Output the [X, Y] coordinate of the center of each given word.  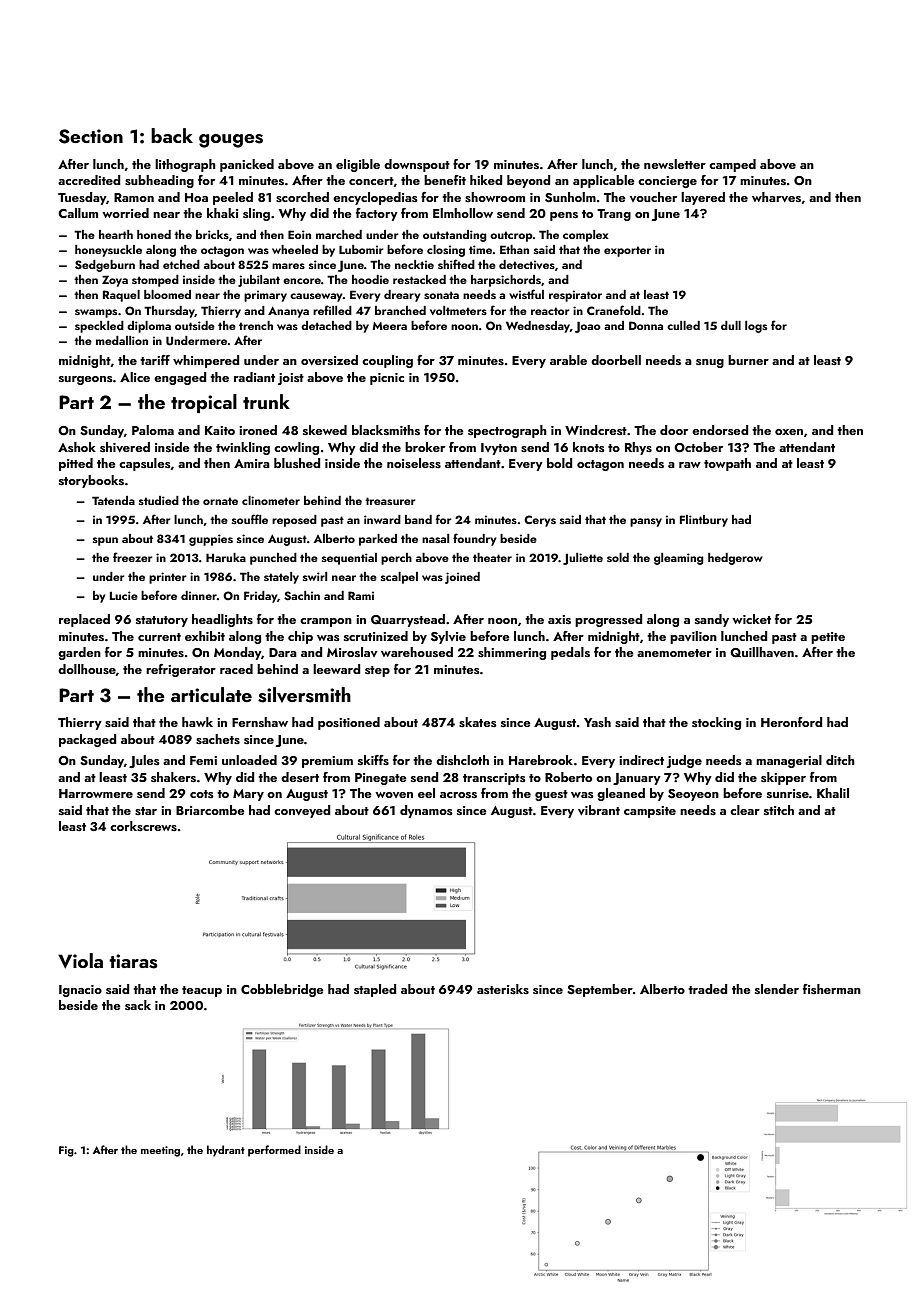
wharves [776, 197]
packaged [87, 740]
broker [425, 447]
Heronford [791, 722]
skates [478, 722]
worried [125, 213]
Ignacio [80, 991]
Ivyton [499, 449]
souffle [250, 519]
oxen [789, 432]
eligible [358, 165]
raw [690, 465]
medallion [122, 340]
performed [274, 1151]
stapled [375, 990]
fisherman [832, 989]
